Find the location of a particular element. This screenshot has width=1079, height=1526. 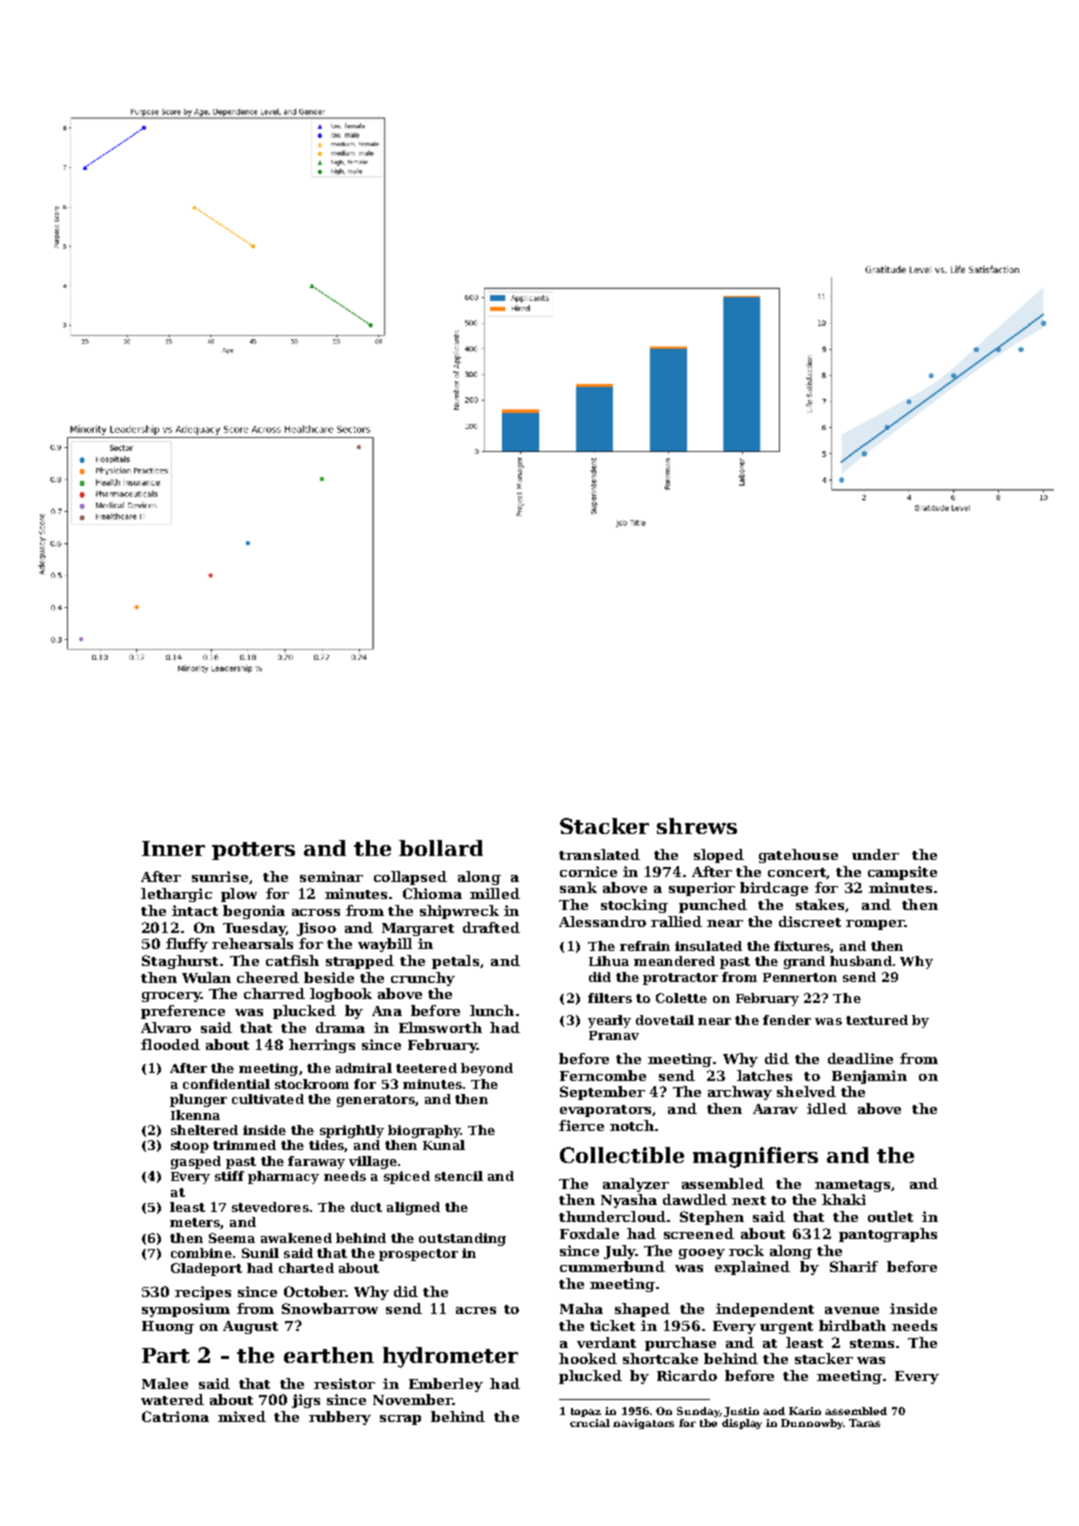

prospector is located at coordinates (418, 1255).
